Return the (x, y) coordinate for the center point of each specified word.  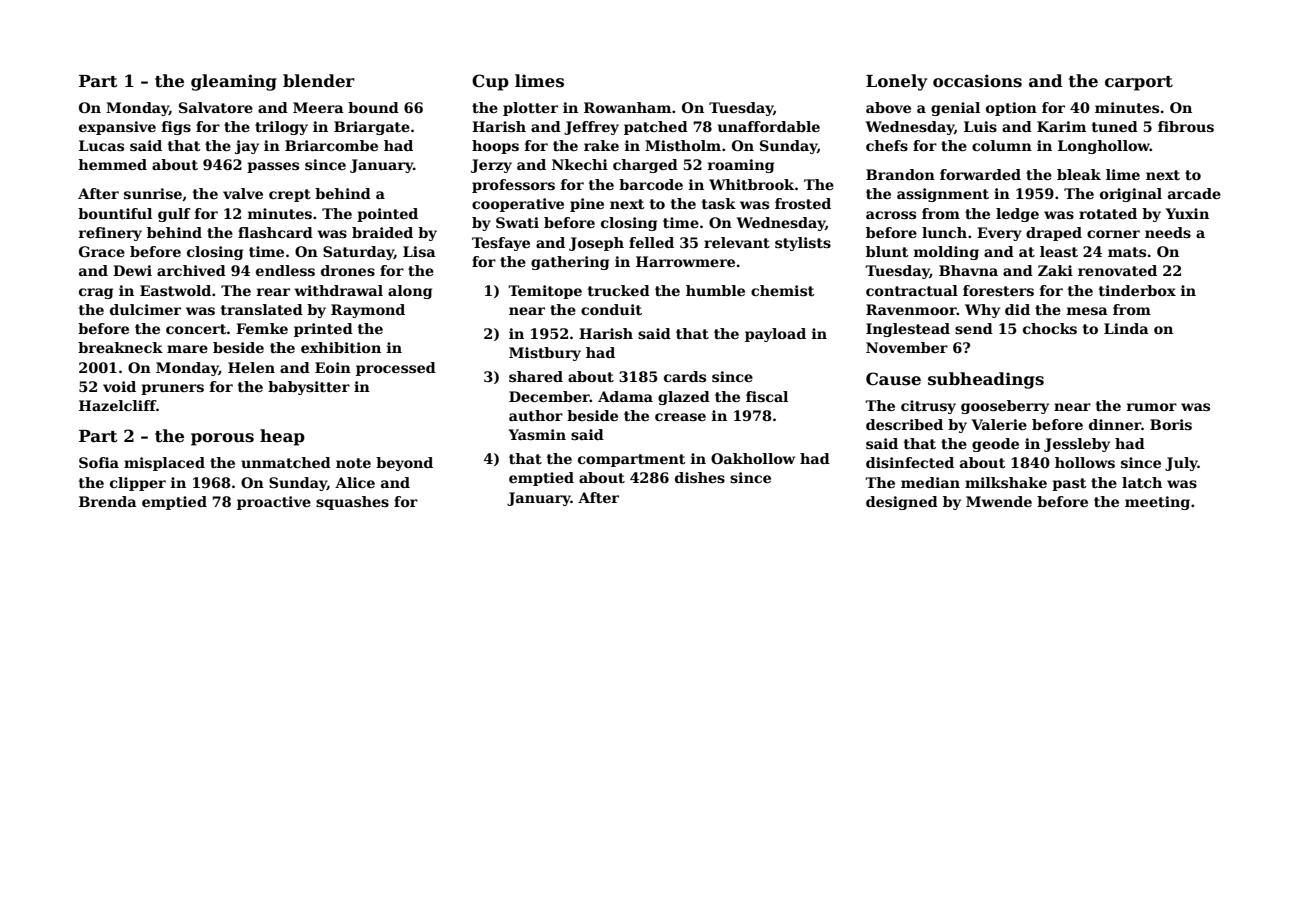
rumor (1152, 407)
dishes (700, 477)
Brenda (108, 501)
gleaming (234, 82)
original (1131, 195)
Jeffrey (591, 128)
